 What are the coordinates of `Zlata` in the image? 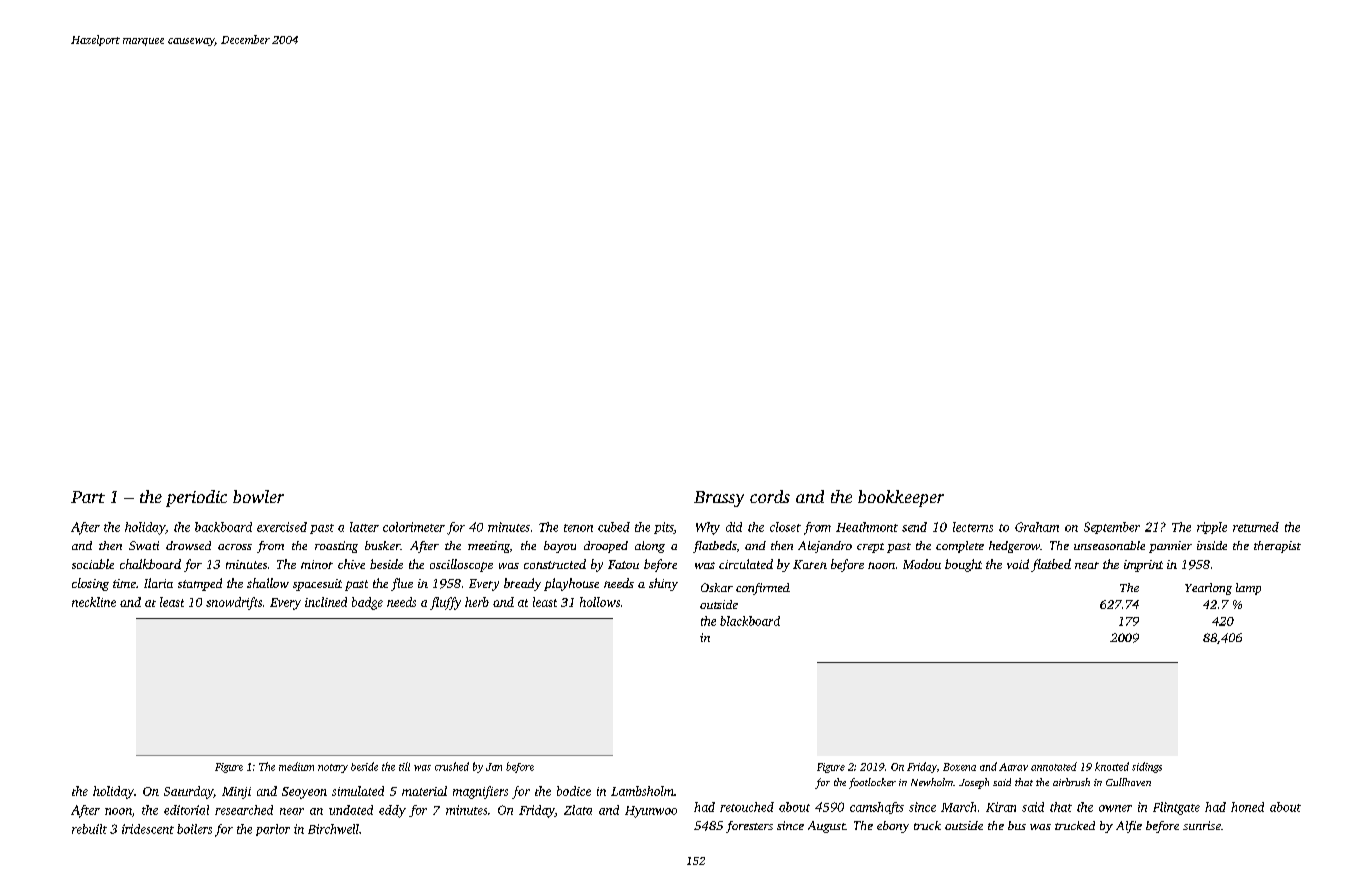 It's located at (578, 810).
